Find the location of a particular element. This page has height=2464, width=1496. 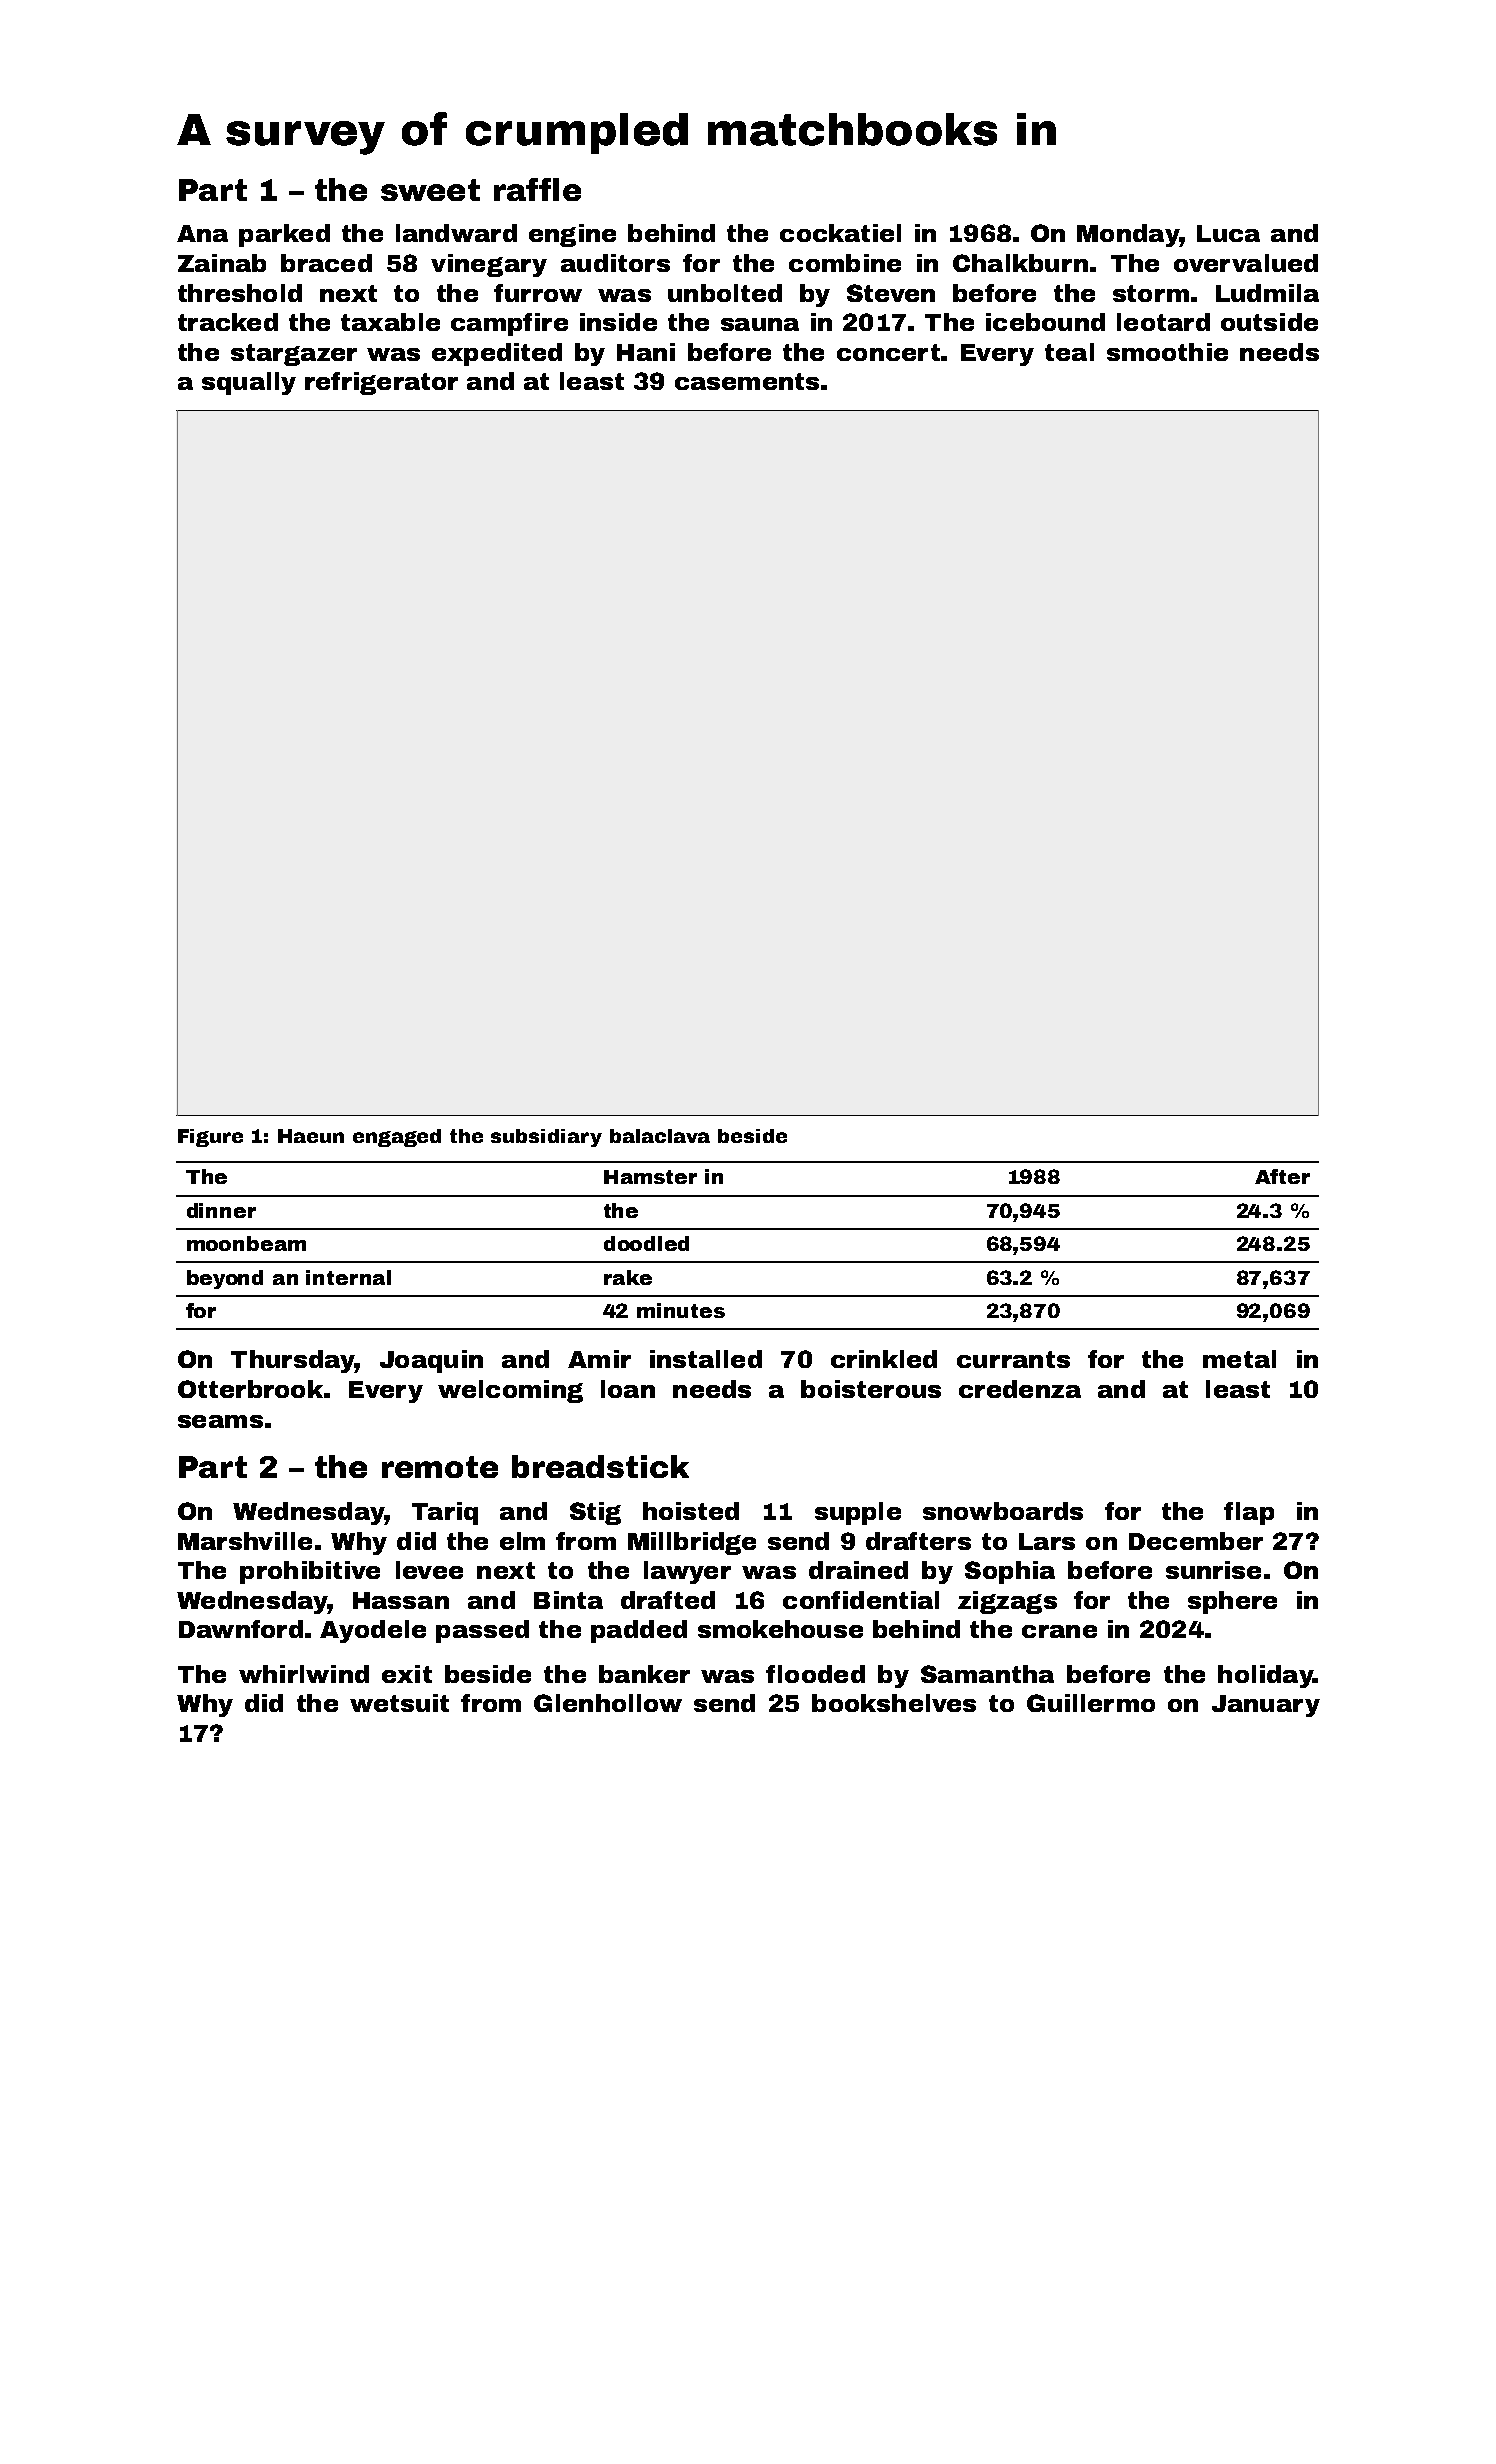

smoothie is located at coordinates (1167, 352).
